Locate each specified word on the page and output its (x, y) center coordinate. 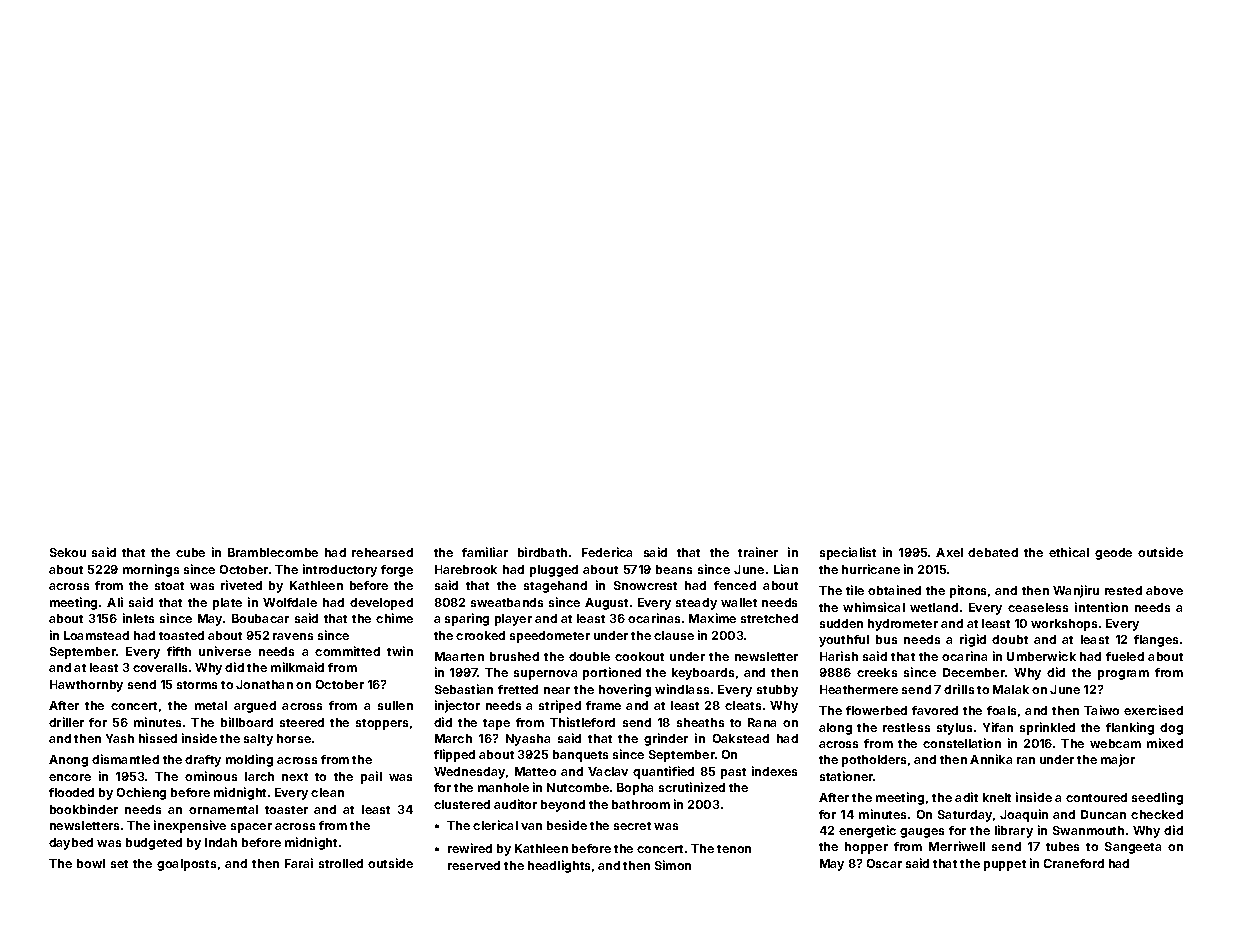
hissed (158, 738)
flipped (454, 755)
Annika (991, 759)
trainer (758, 552)
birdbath (542, 552)
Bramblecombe (273, 552)
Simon (673, 865)
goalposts (186, 865)
